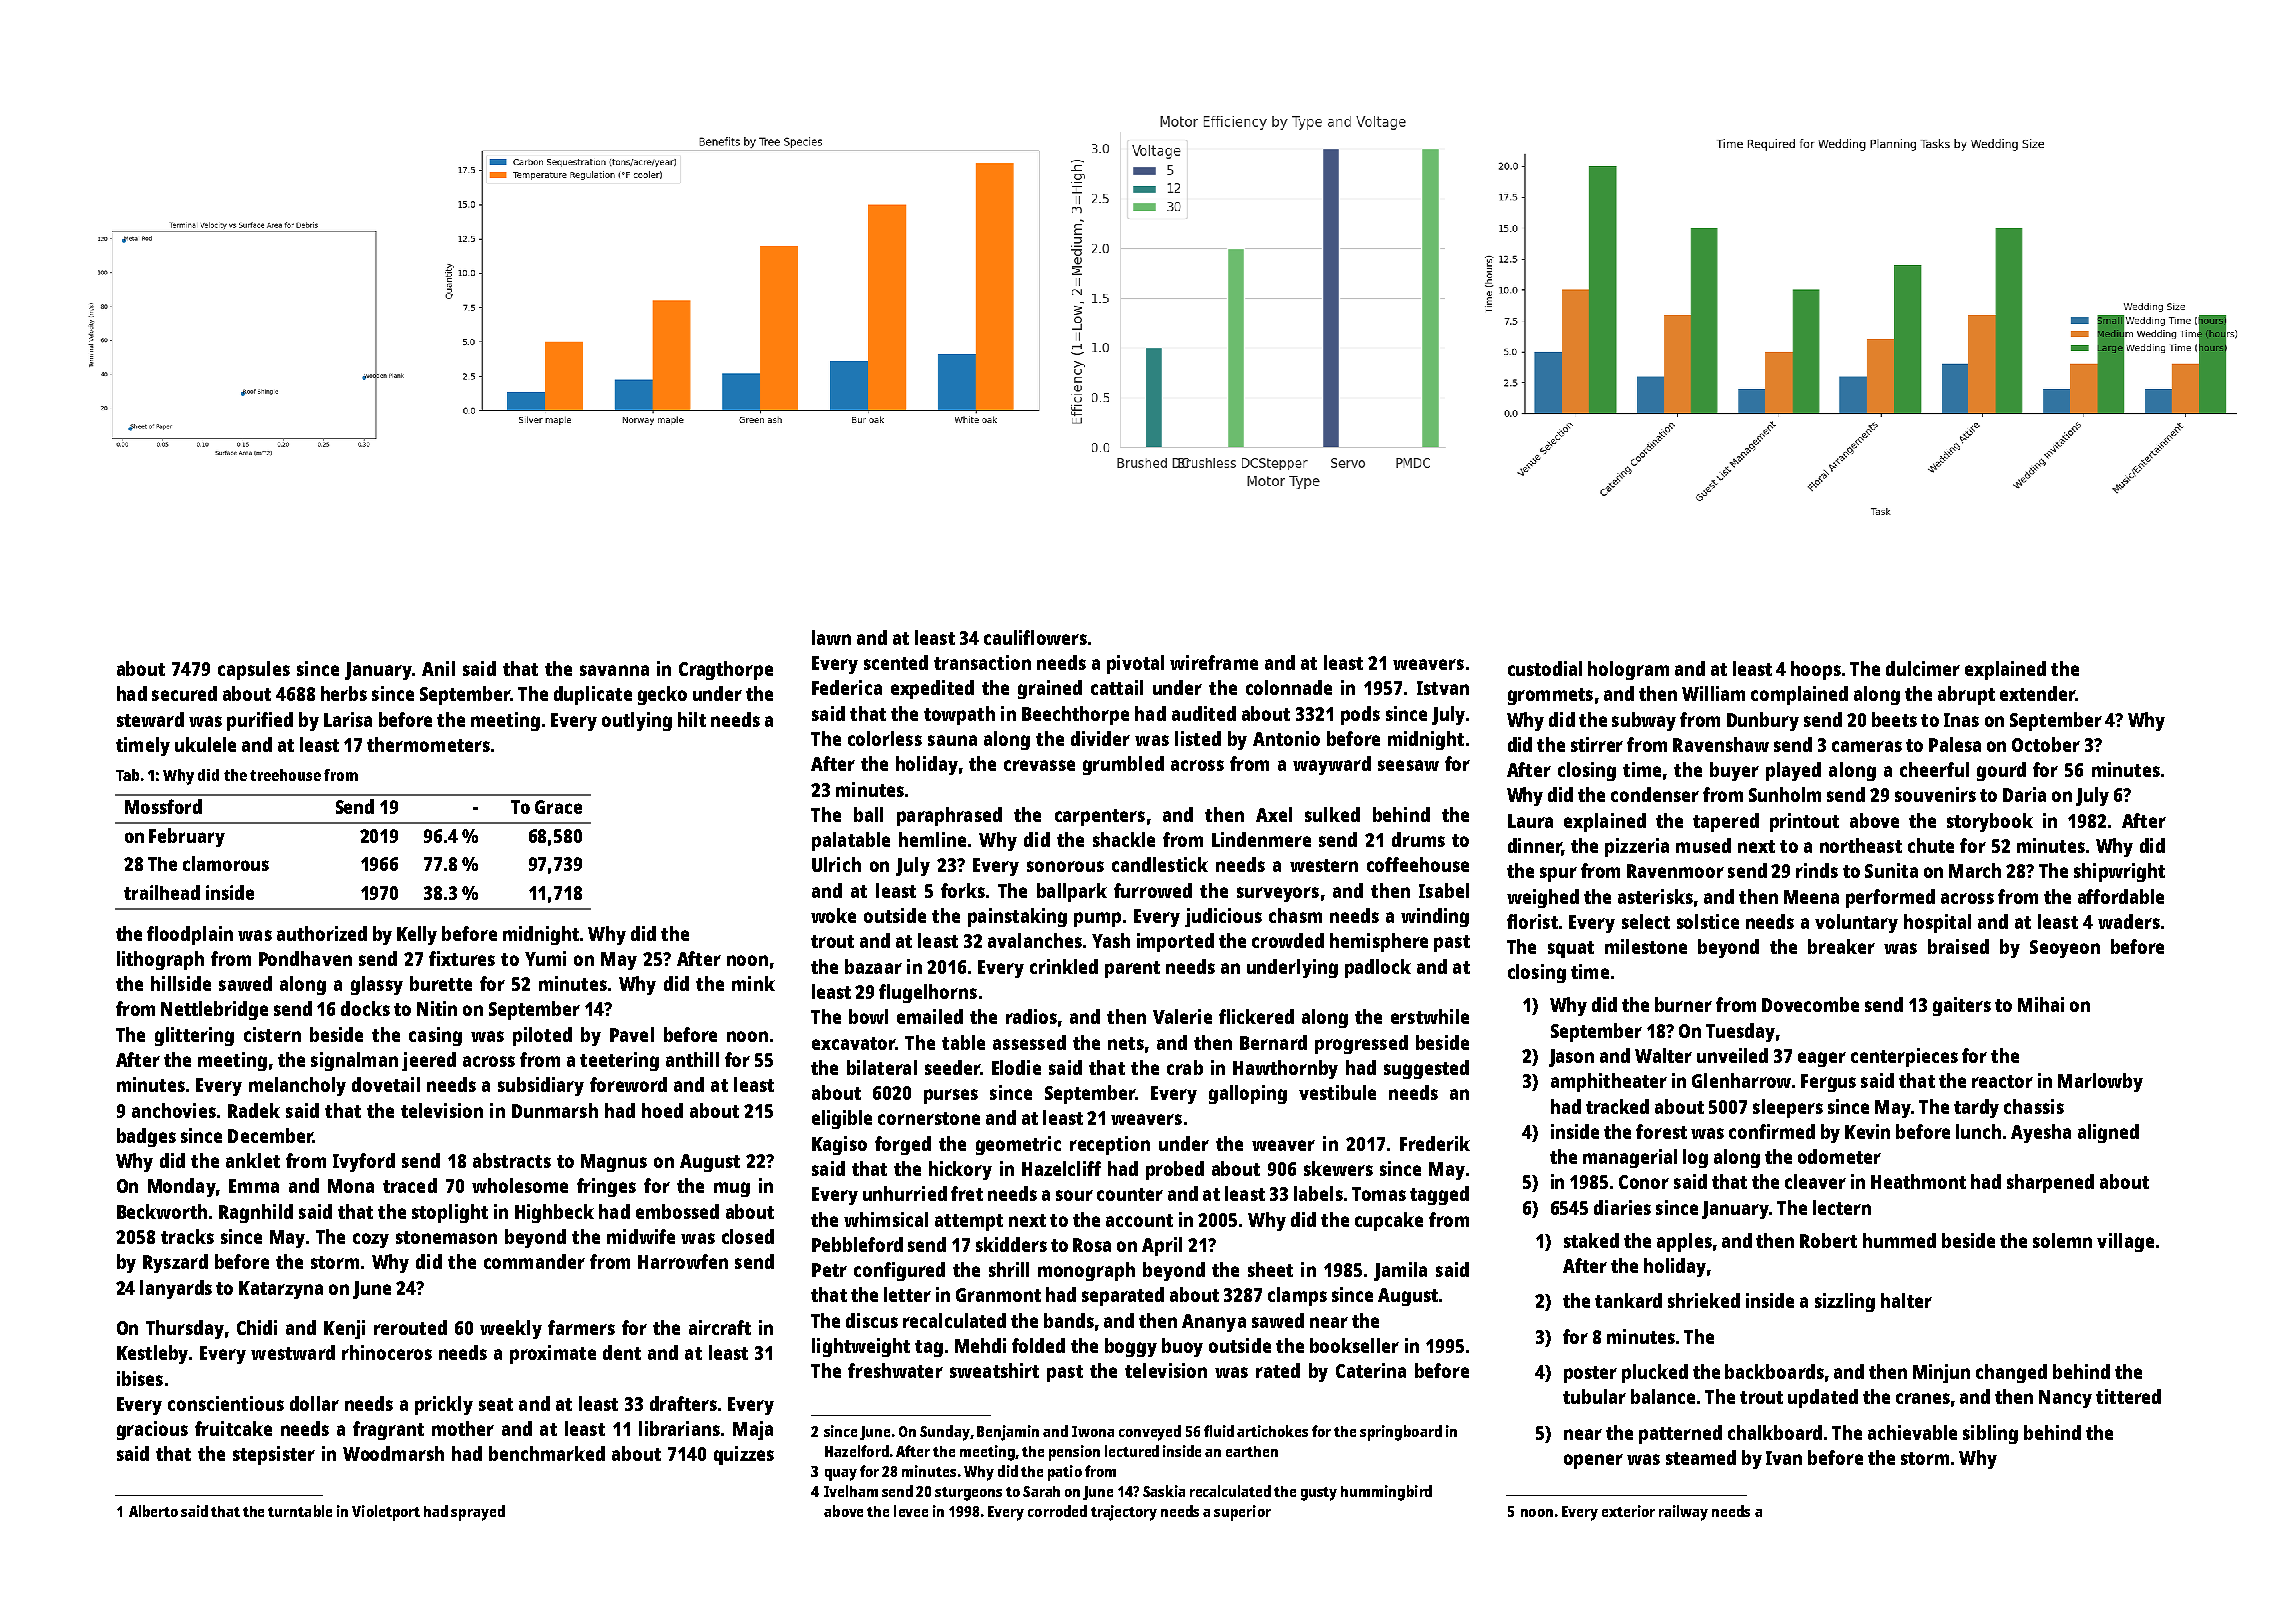 The height and width of the screenshot is (1613, 2281). Describe the element at coordinates (1214, 1323) in the screenshot. I see `Ananya` at that location.
